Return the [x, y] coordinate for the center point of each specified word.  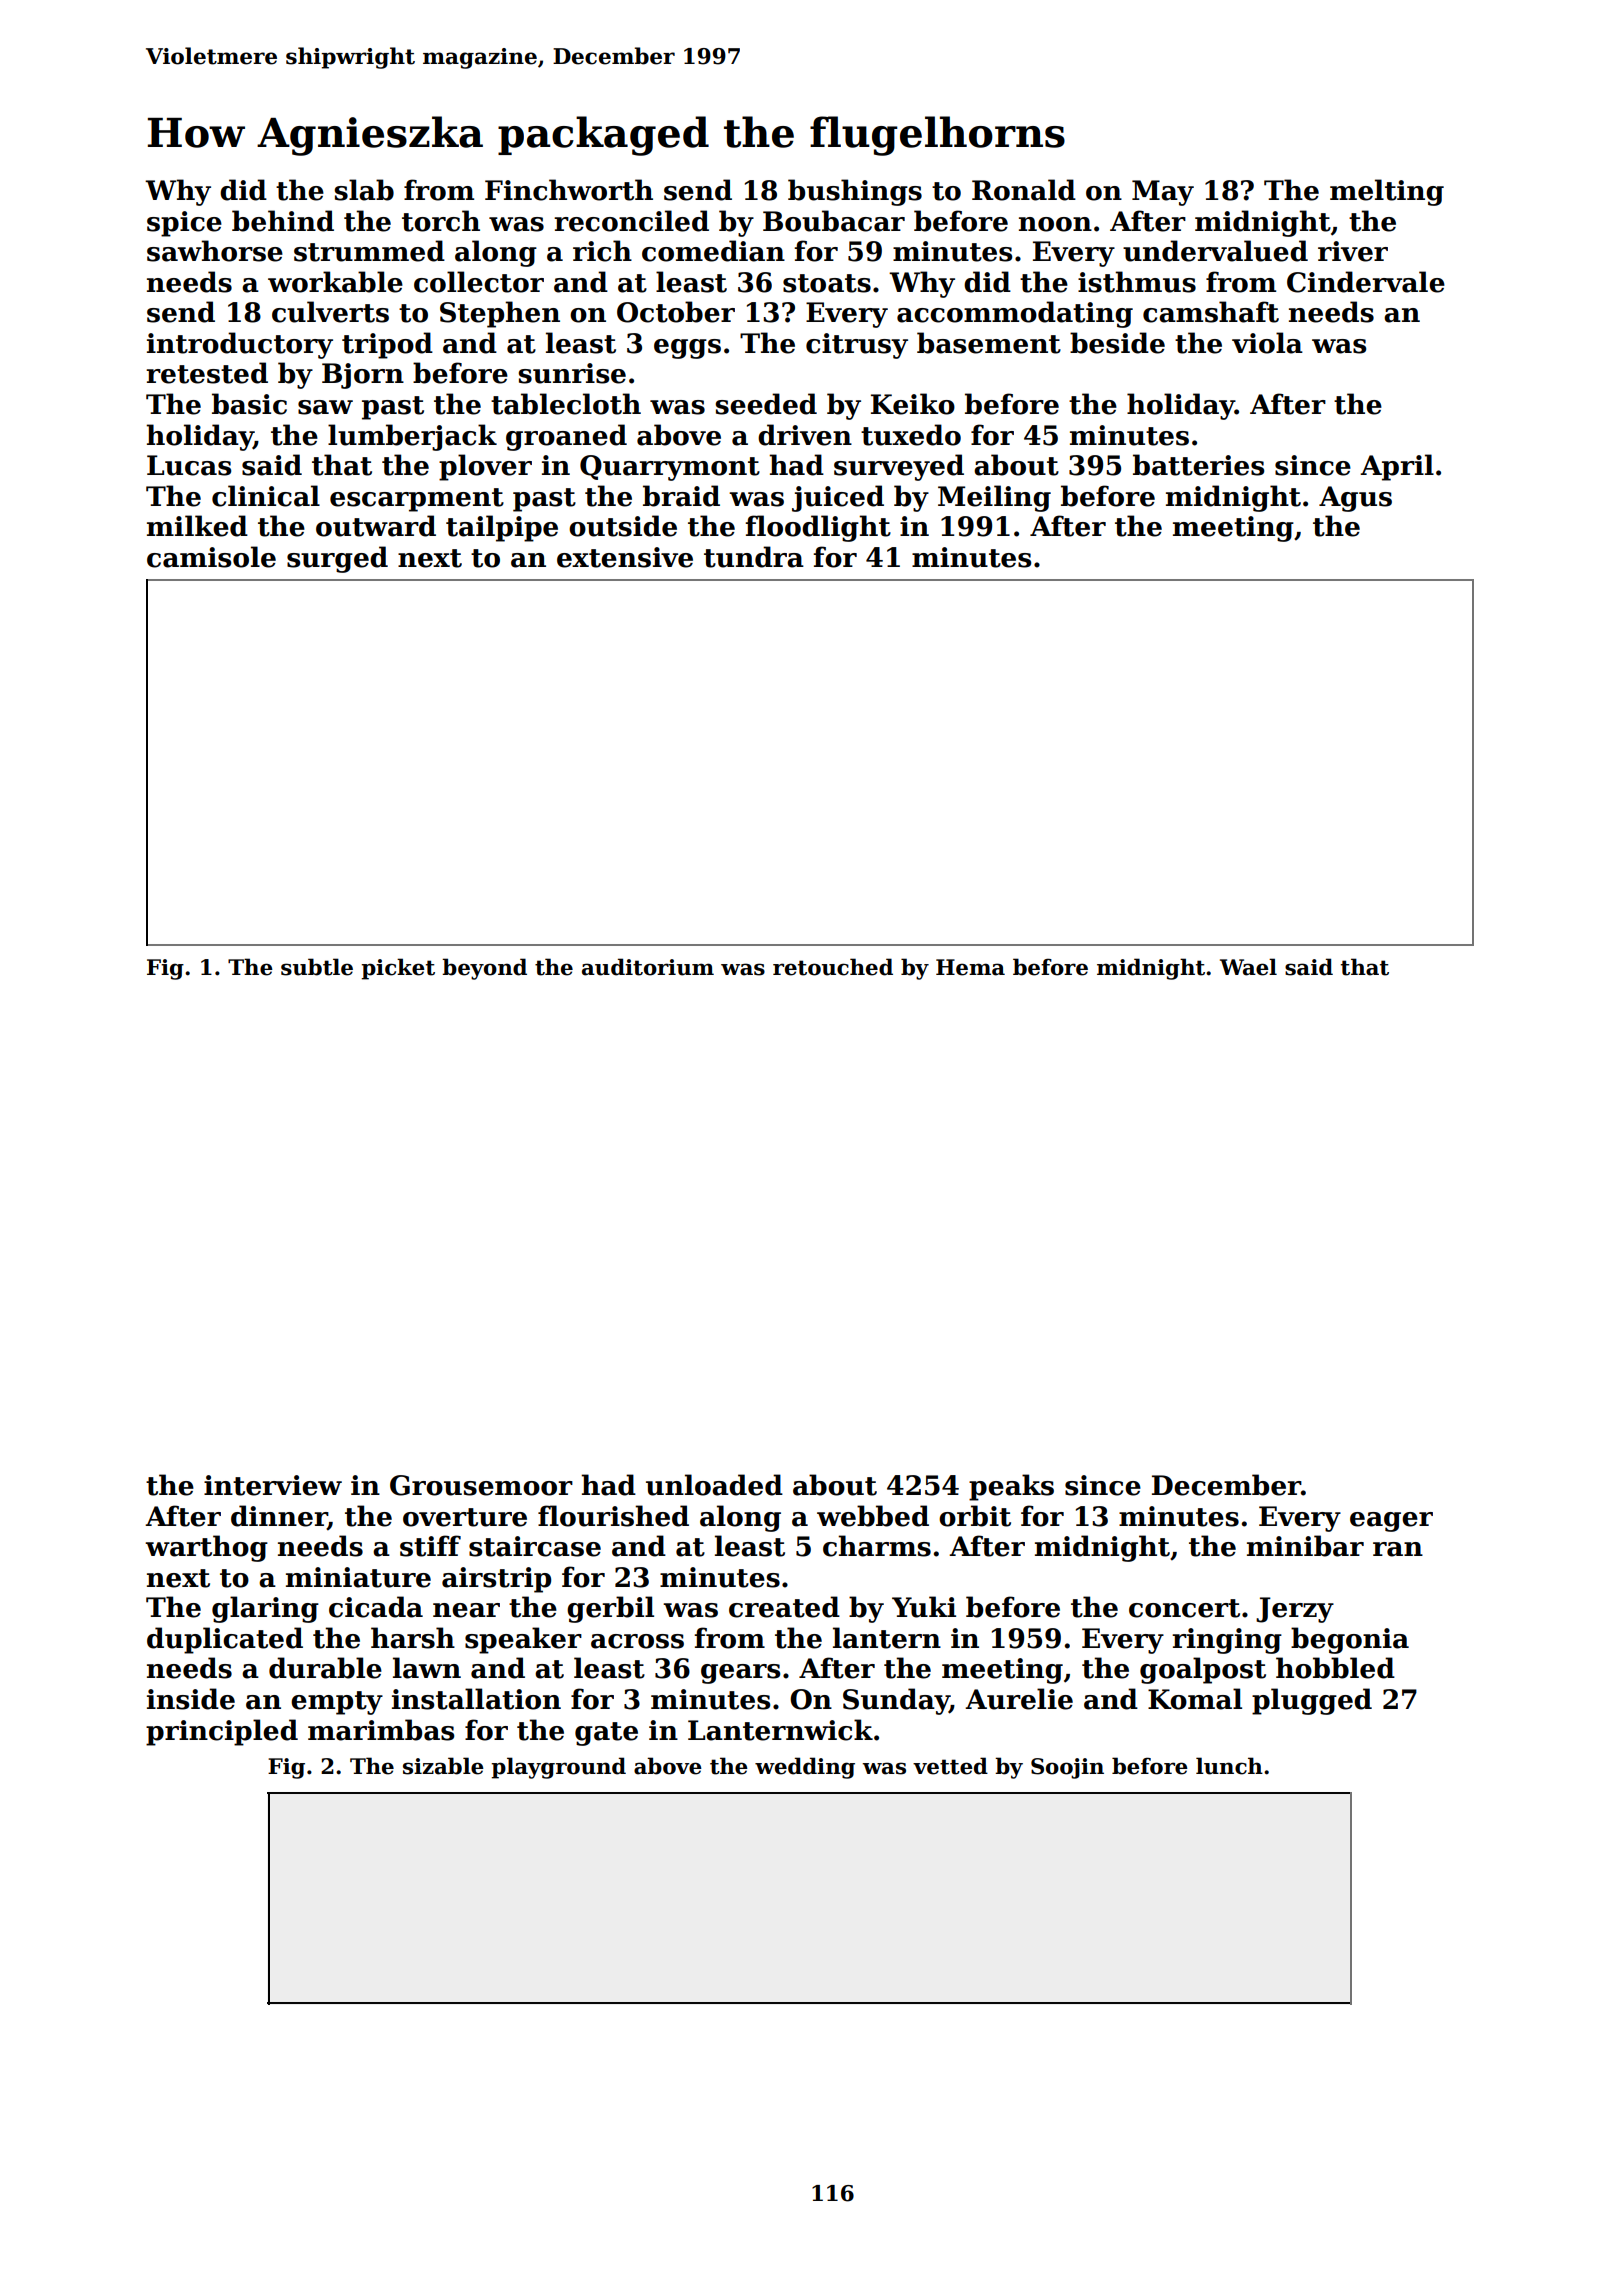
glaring [265, 1609]
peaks [1011, 1487]
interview [273, 1485]
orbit [975, 1516]
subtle [317, 967]
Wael [1248, 967]
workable [335, 282]
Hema [970, 967]
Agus [1355, 499]
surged [337, 559]
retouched [833, 967]
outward [376, 526]
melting [1387, 192]
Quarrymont [670, 468]
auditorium [648, 967]
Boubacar [834, 221]
